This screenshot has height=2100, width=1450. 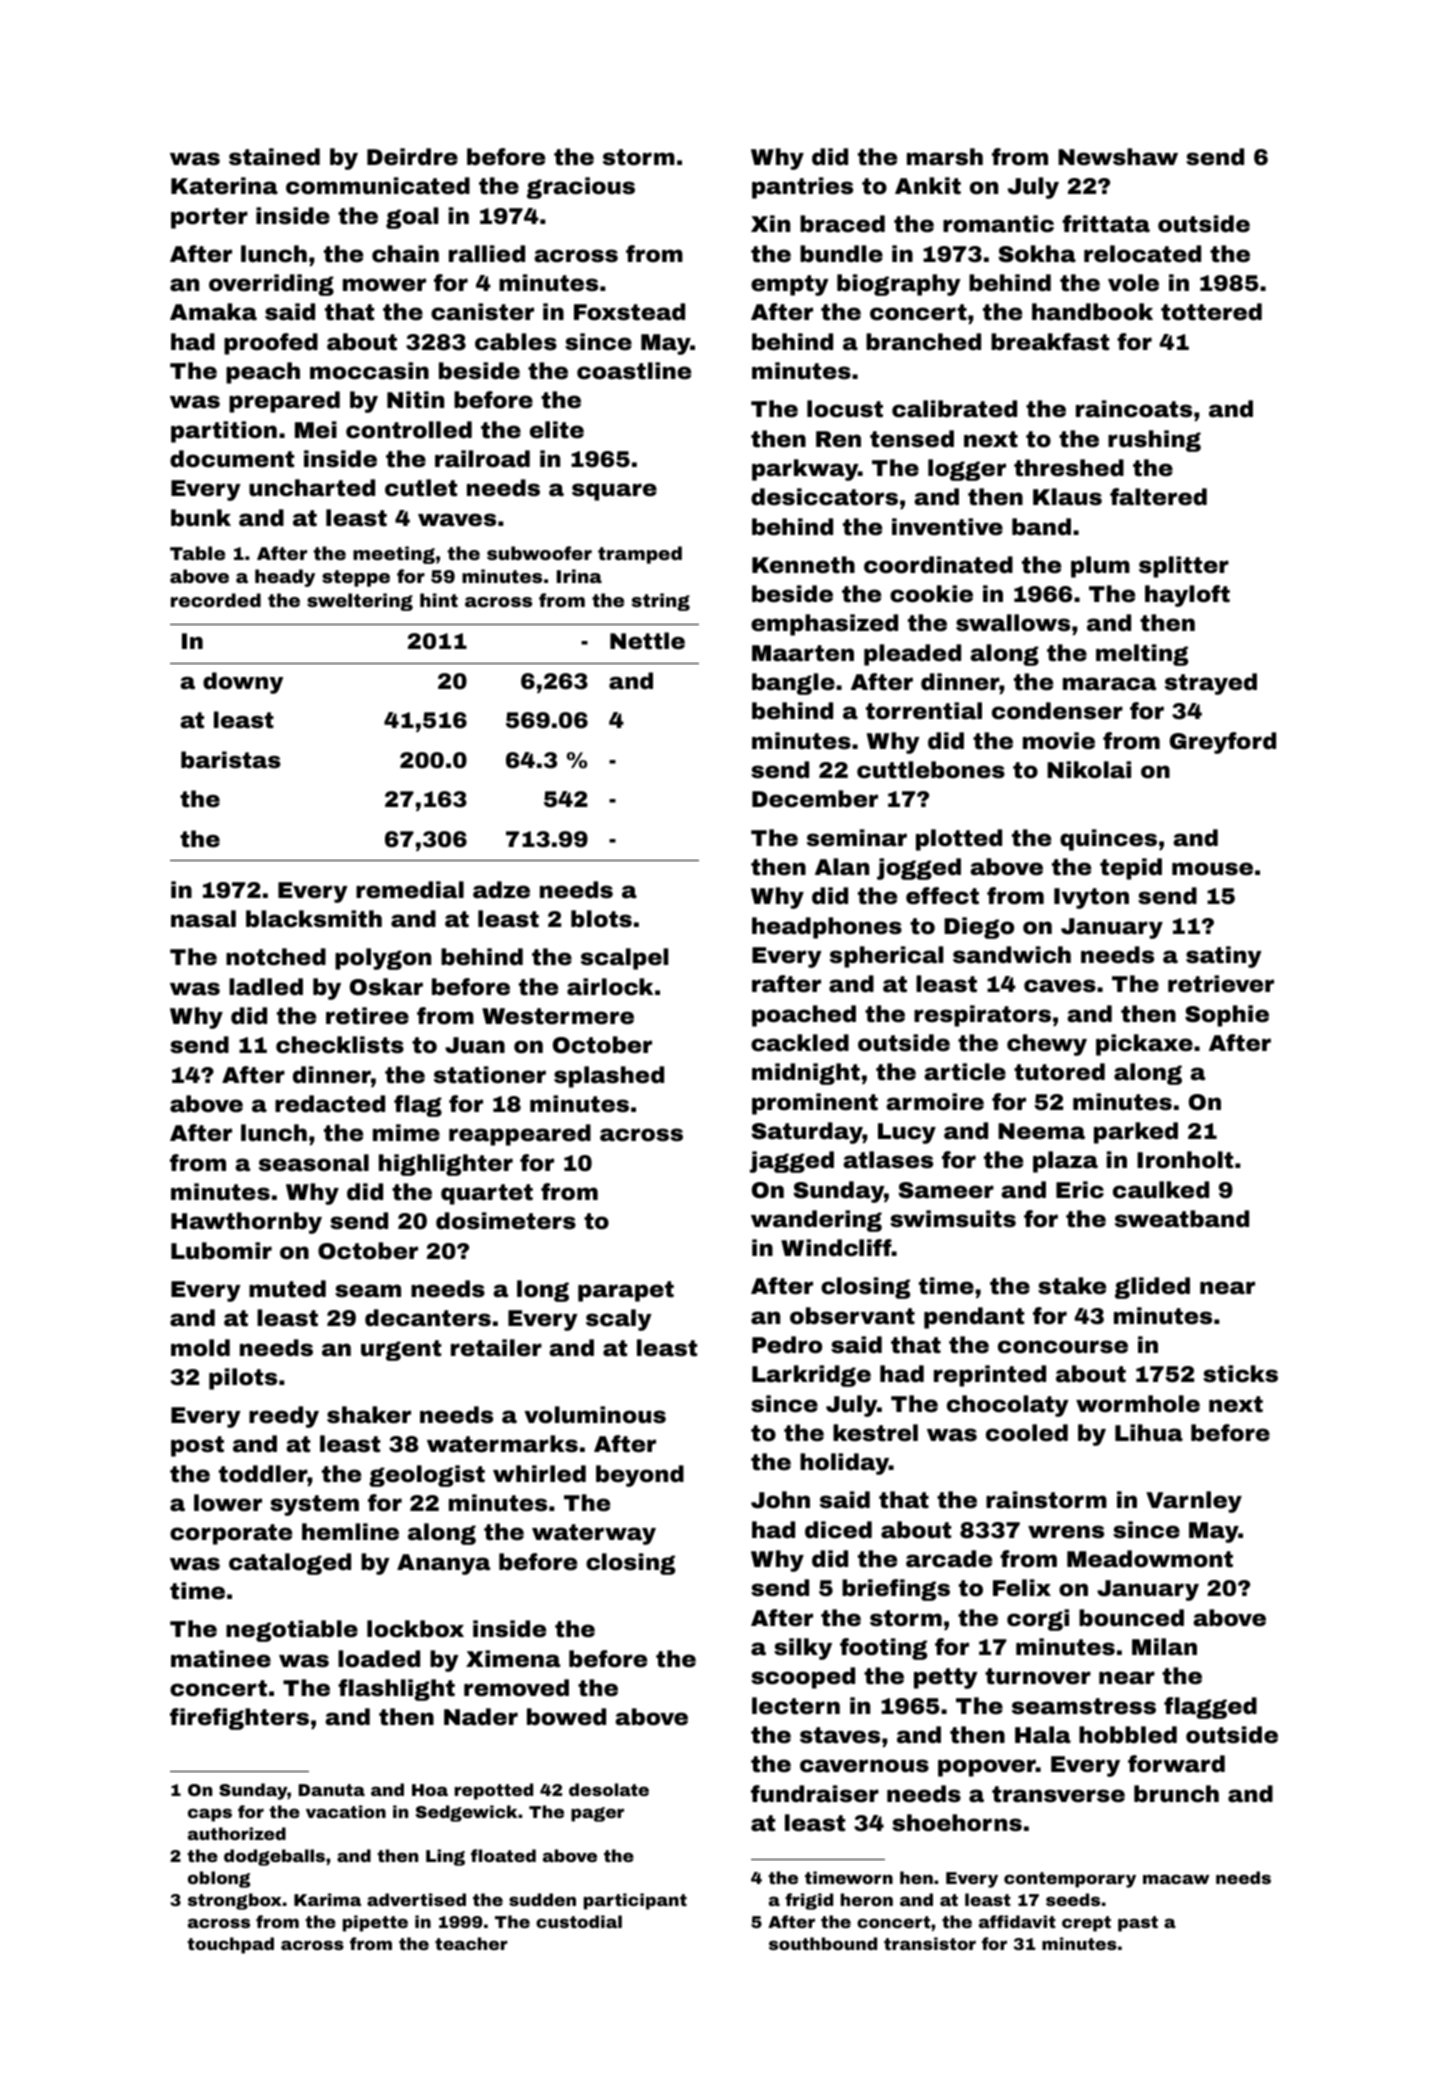 What do you see at coordinates (967, 470) in the screenshot?
I see `logger` at bounding box center [967, 470].
